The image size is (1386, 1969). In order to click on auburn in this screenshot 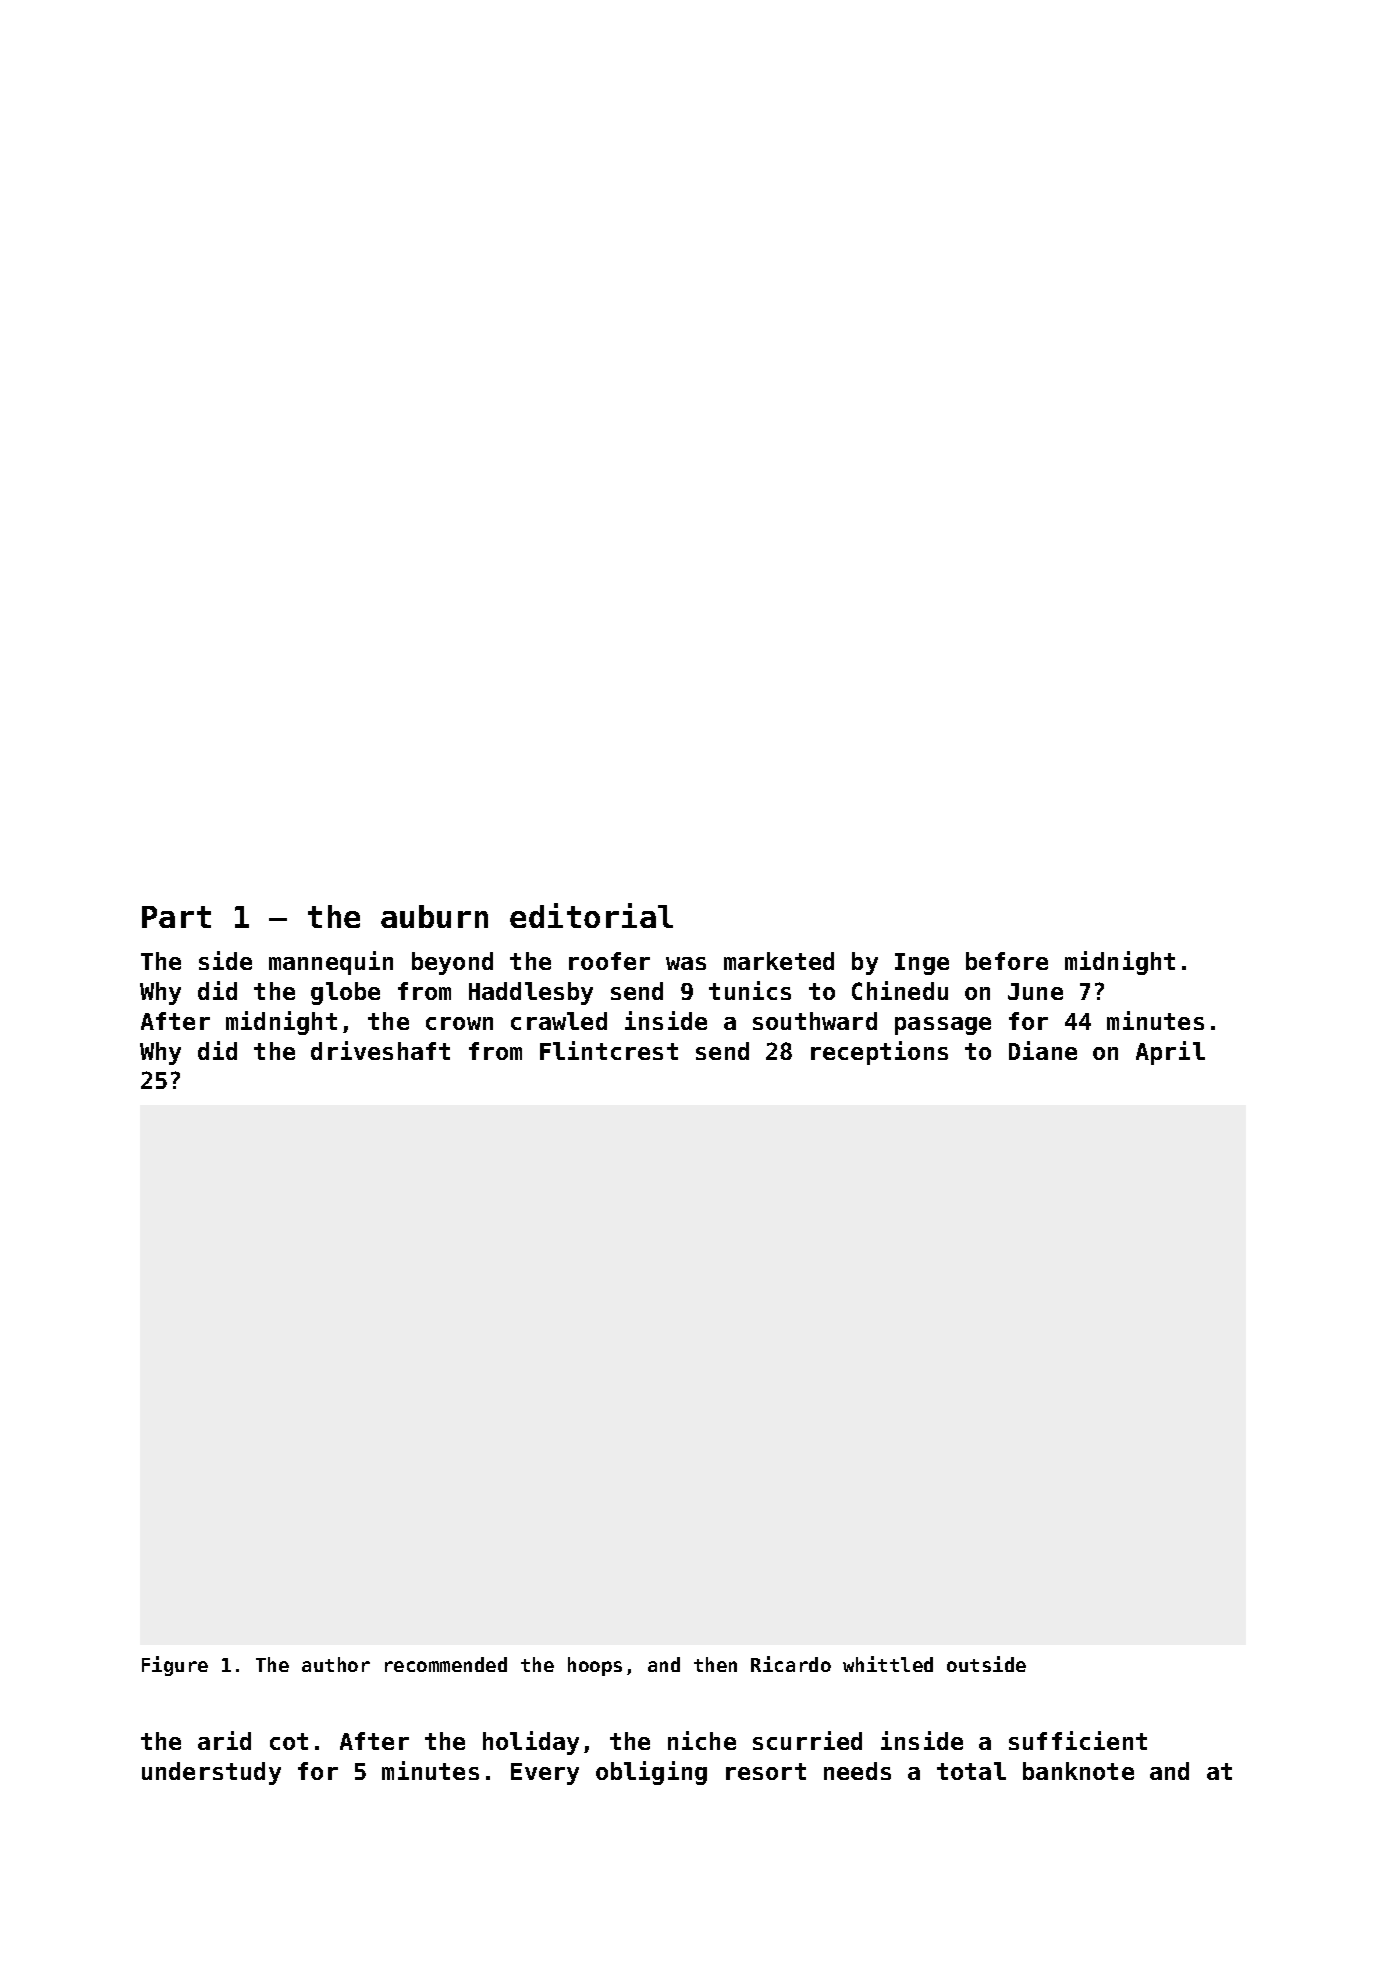, I will do `click(434, 916)`.
